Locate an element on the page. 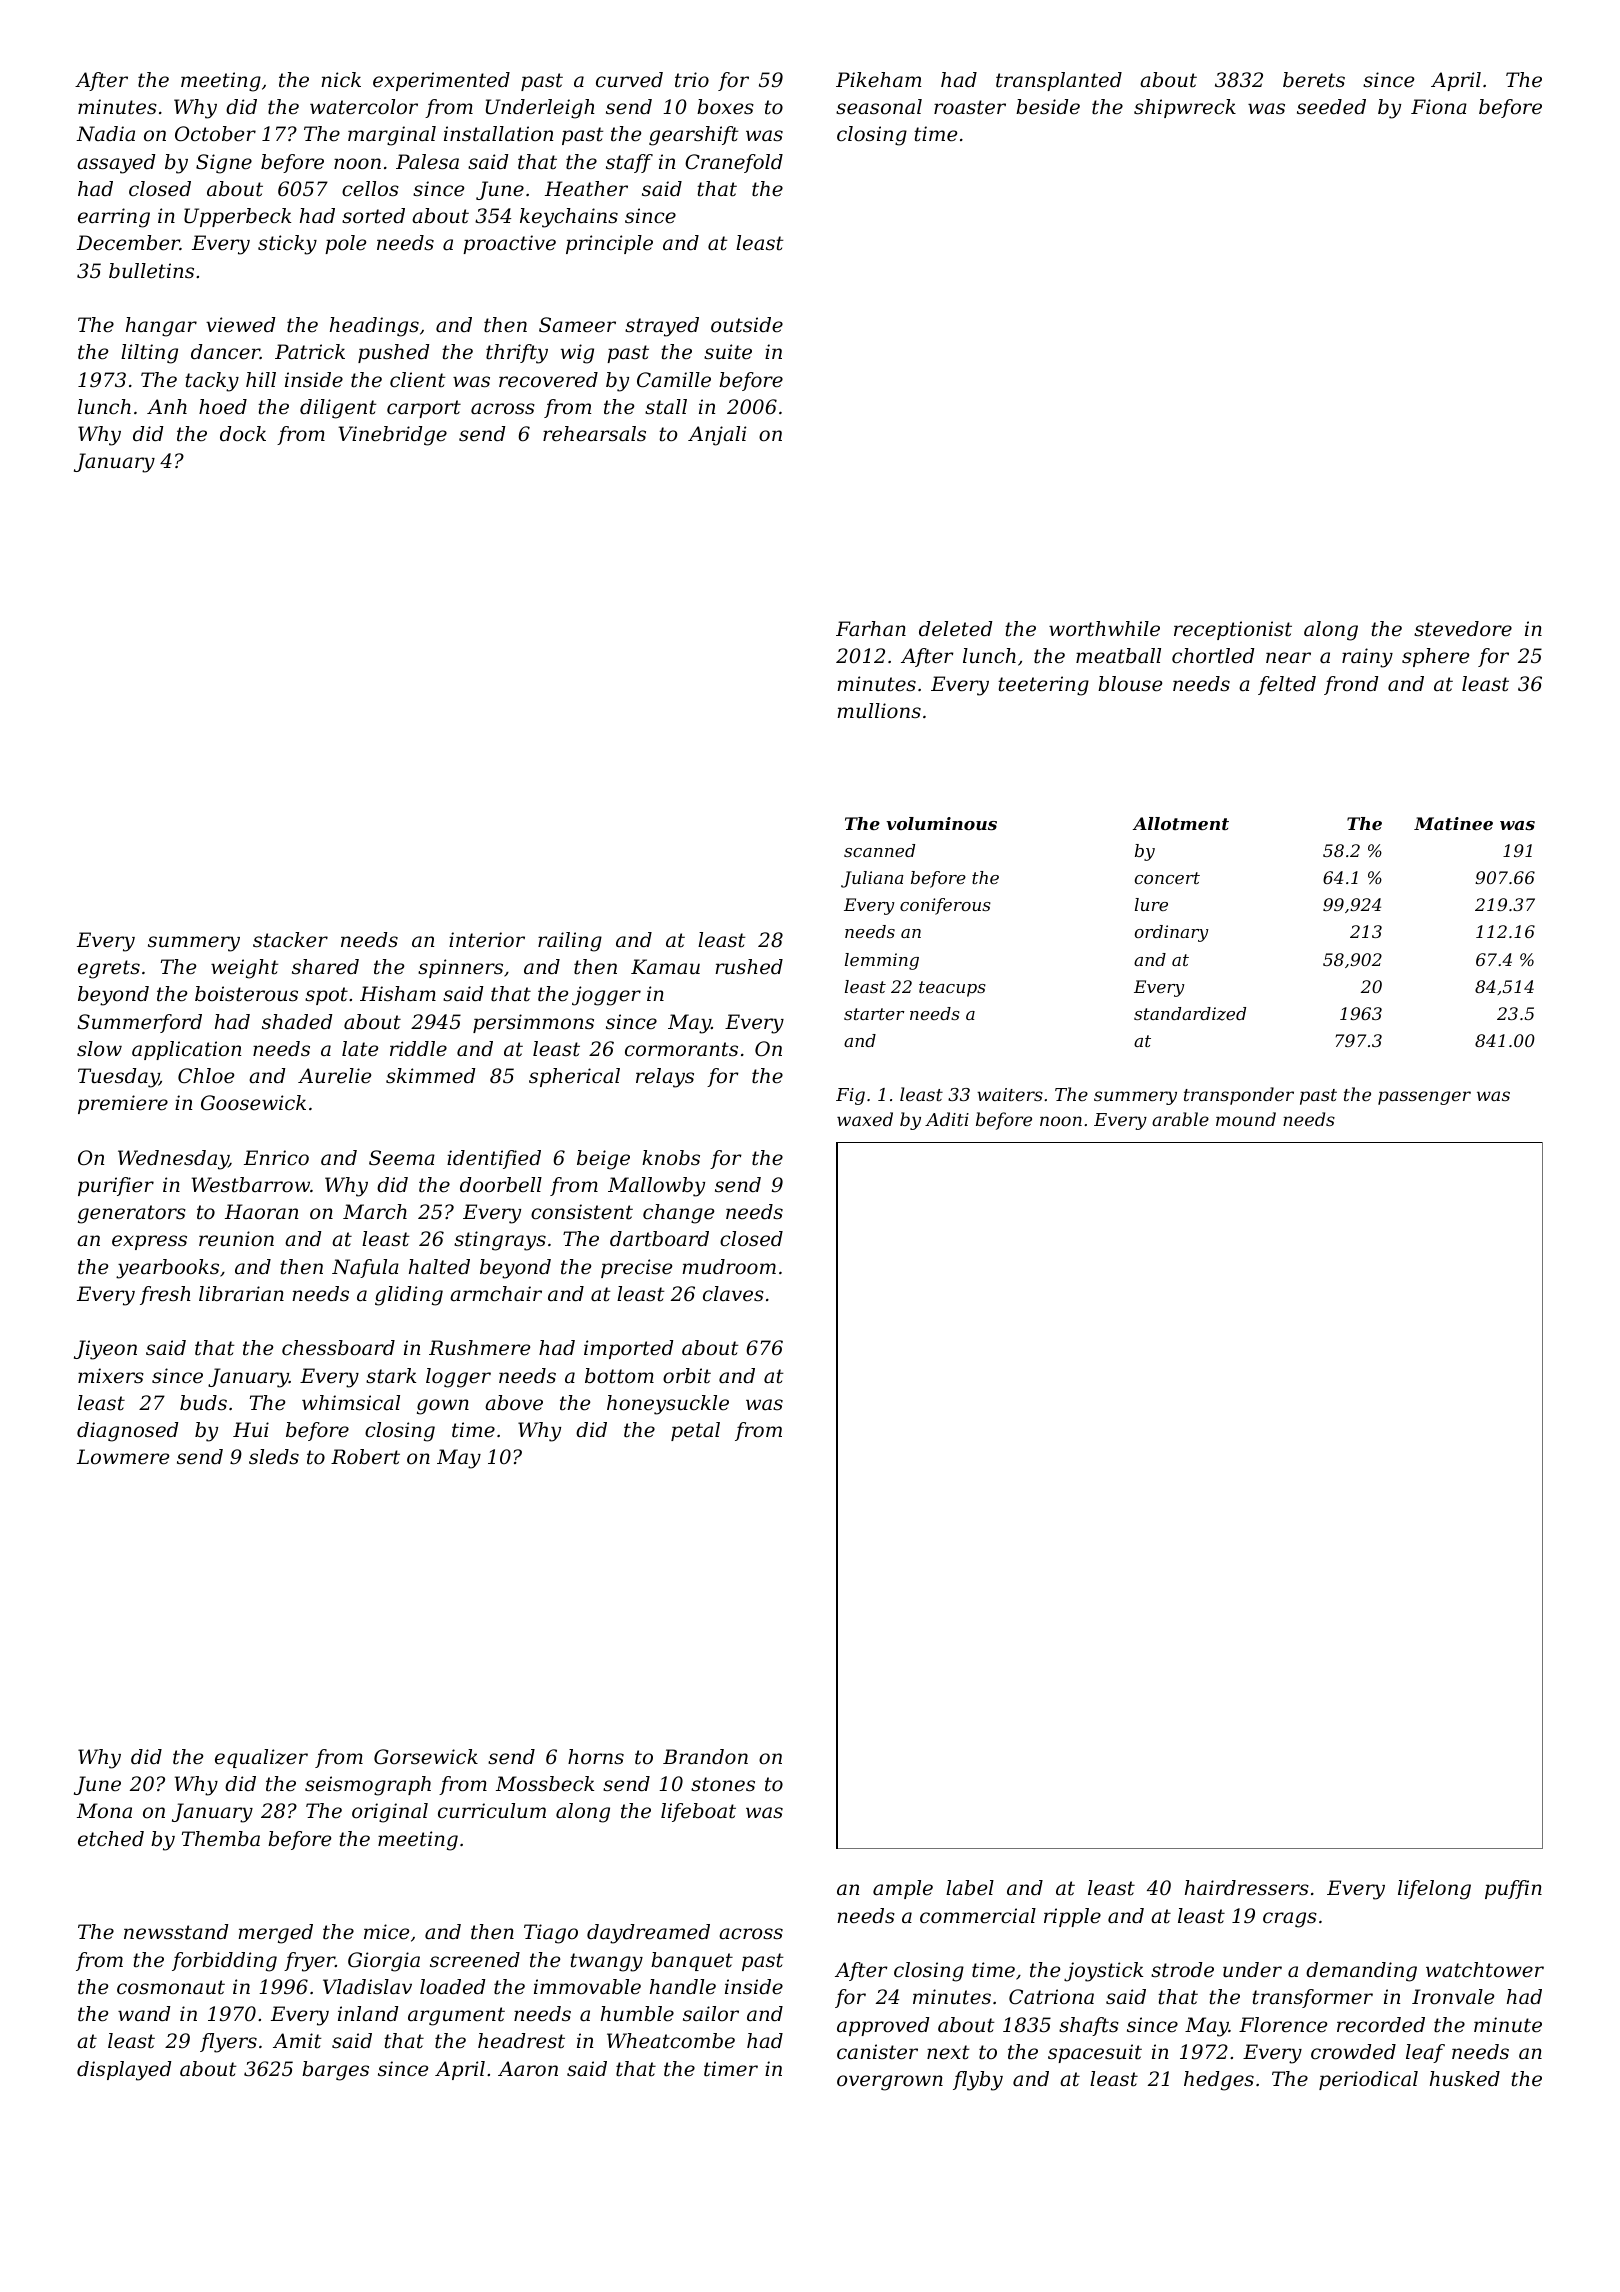  petal is located at coordinates (695, 1431).
